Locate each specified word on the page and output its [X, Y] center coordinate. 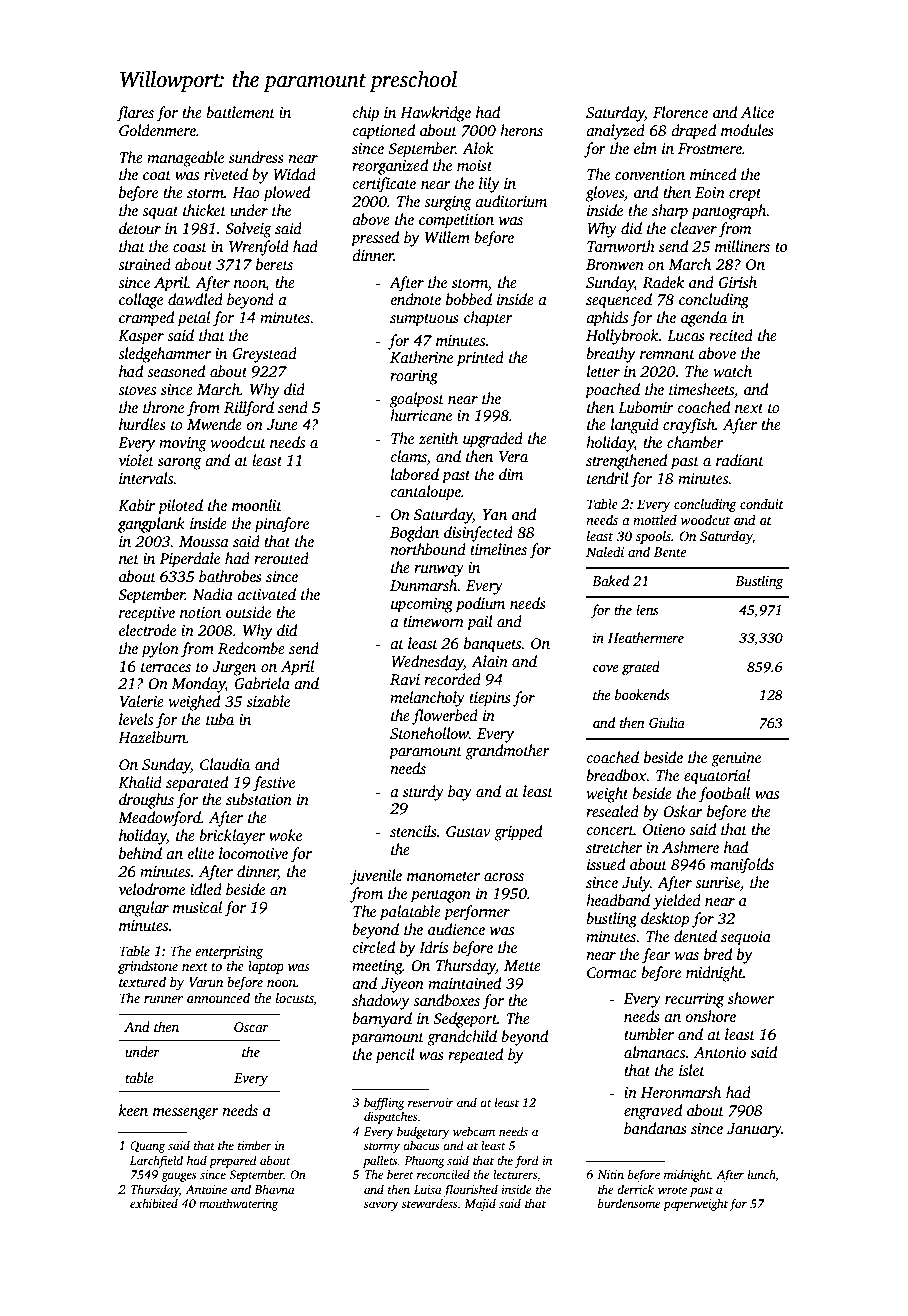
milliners [742, 246]
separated [197, 784]
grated [641, 668]
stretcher [614, 847]
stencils [413, 831]
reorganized [390, 167]
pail [480, 623]
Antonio [720, 1052]
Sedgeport [465, 1020]
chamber [695, 442]
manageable [185, 159]
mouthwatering [238, 1204]
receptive [147, 614]
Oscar [251, 1027]
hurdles [142, 424]
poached [612, 391]
